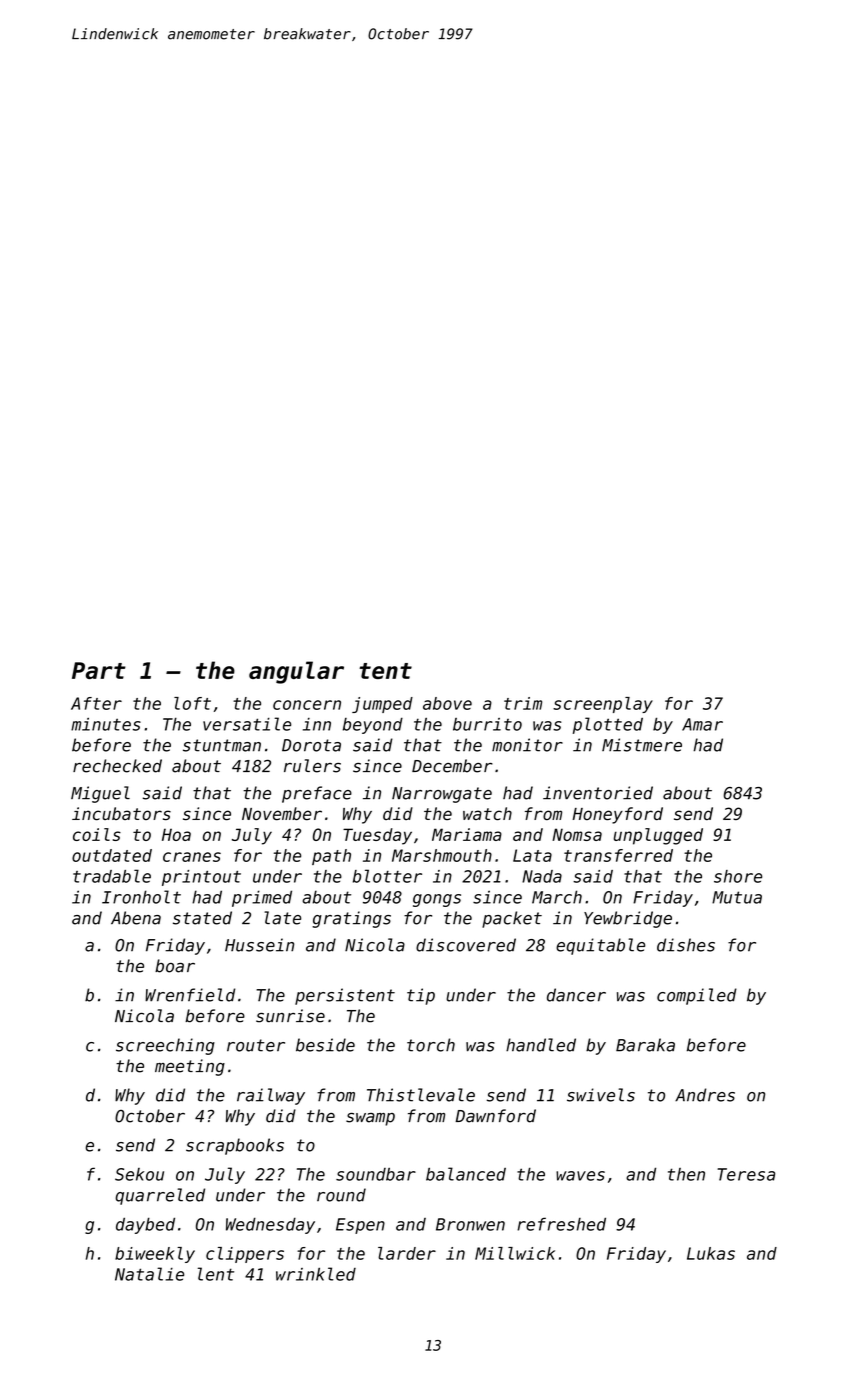  Describe the element at coordinates (192, 703) in the screenshot. I see `loft` at that location.
